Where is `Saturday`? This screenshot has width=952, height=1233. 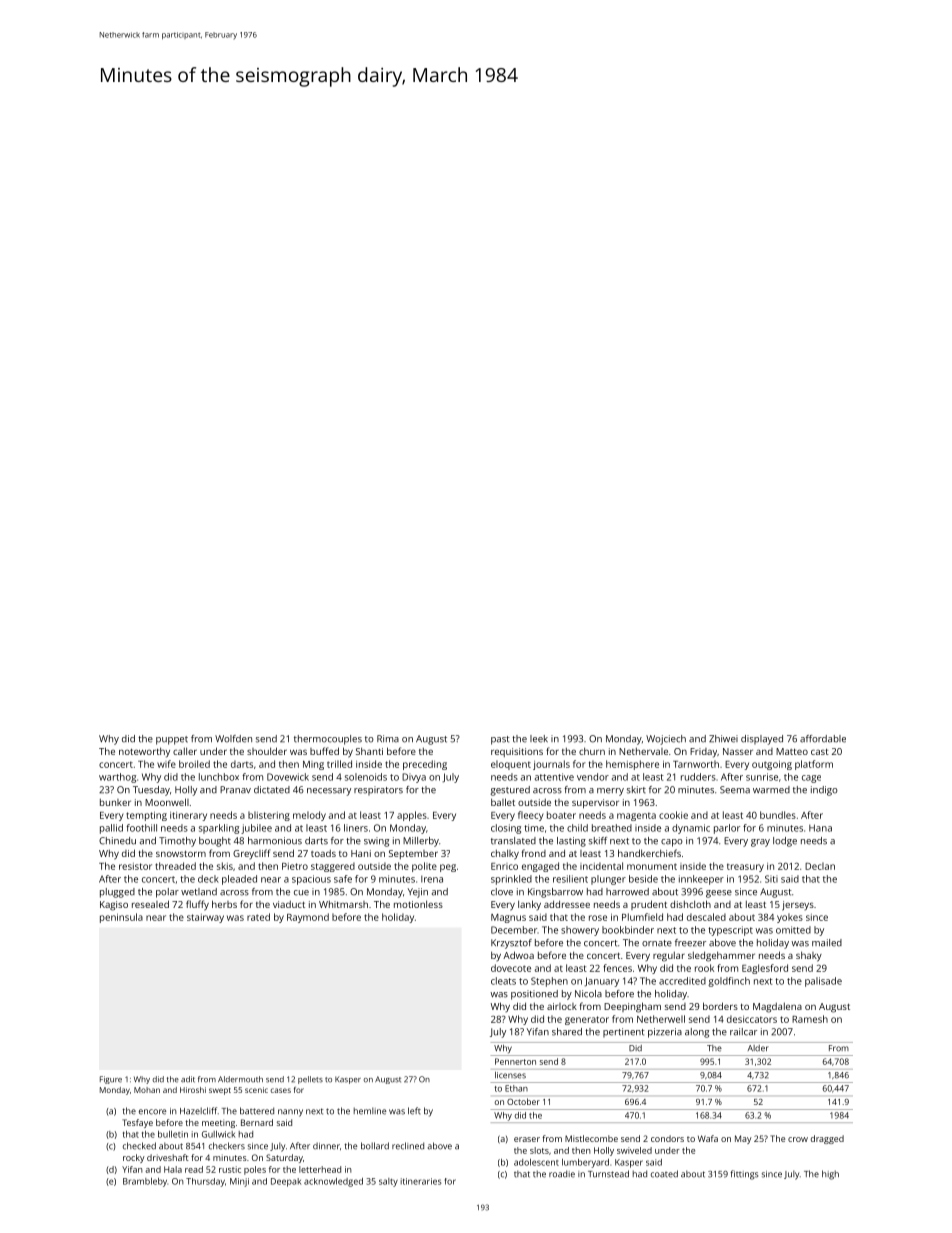
Saturday is located at coordinates (284, 1158).
